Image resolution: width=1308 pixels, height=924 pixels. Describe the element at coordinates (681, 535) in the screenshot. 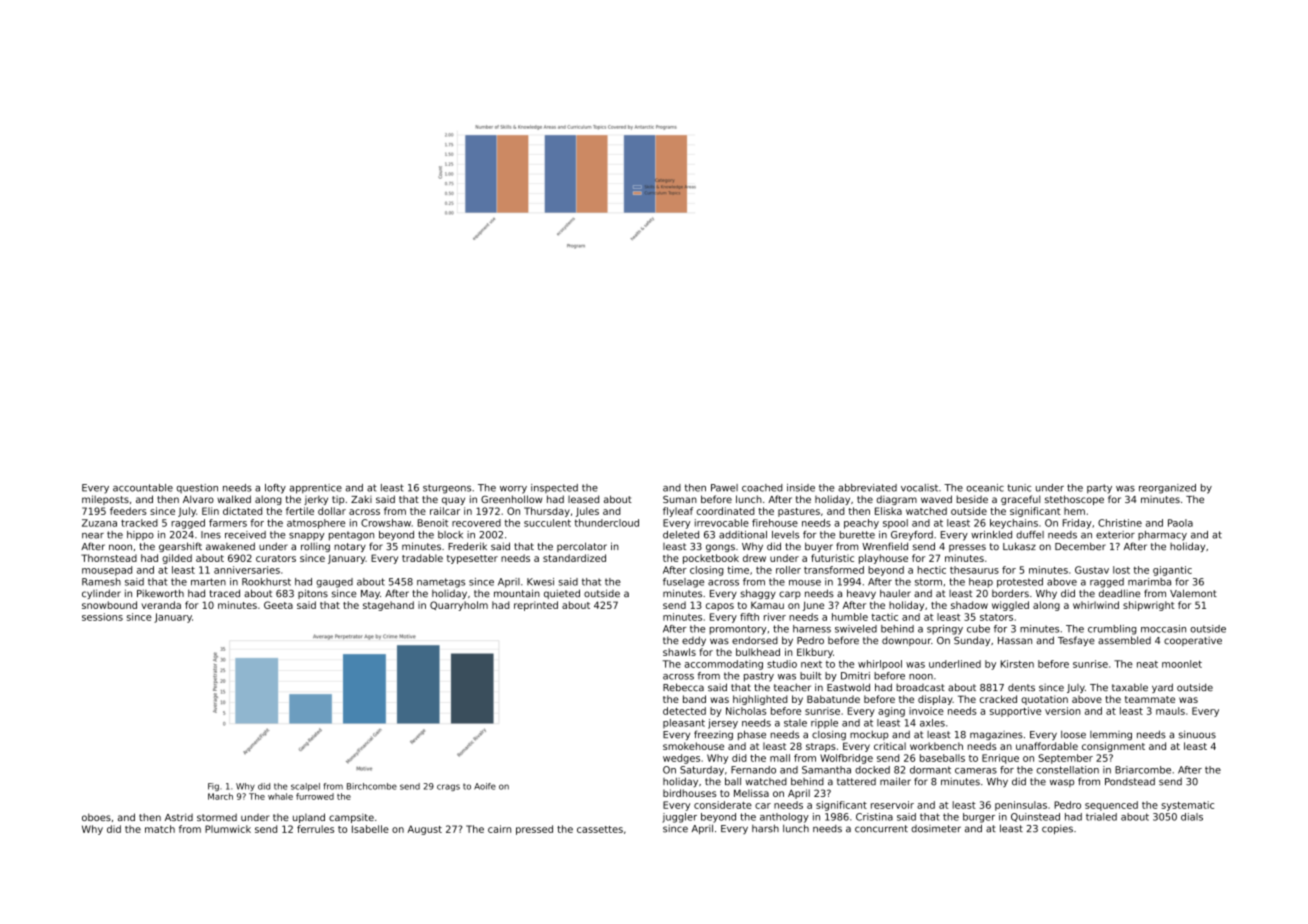

I see `deleted` at that location.
